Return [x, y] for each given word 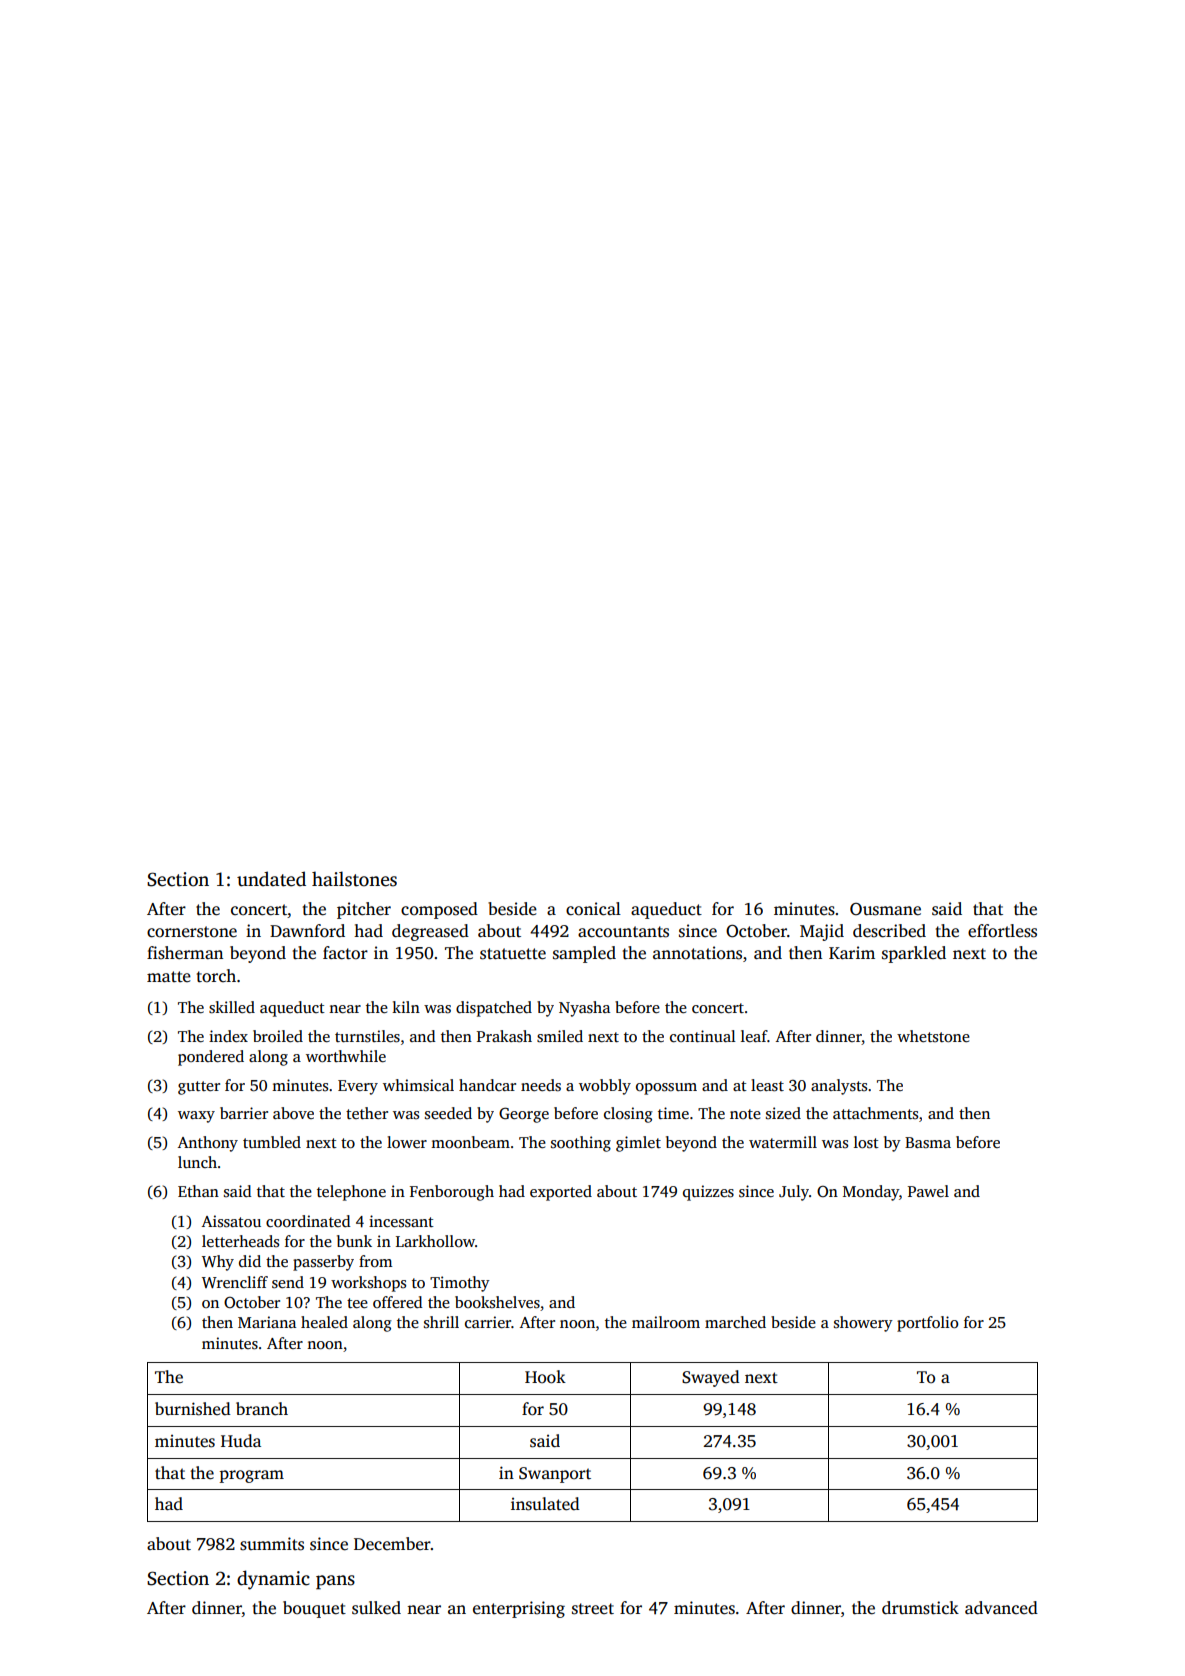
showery [863, 1324]
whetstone [933, 1036]
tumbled [272, 1142]
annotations [697, 953]
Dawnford [307, 931]
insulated [545, 1504]
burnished [193, 1409]
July [794, 1193]
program [252, 1476]
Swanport [555, 1475]
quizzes [708, 1193]
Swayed [711, 1378]
